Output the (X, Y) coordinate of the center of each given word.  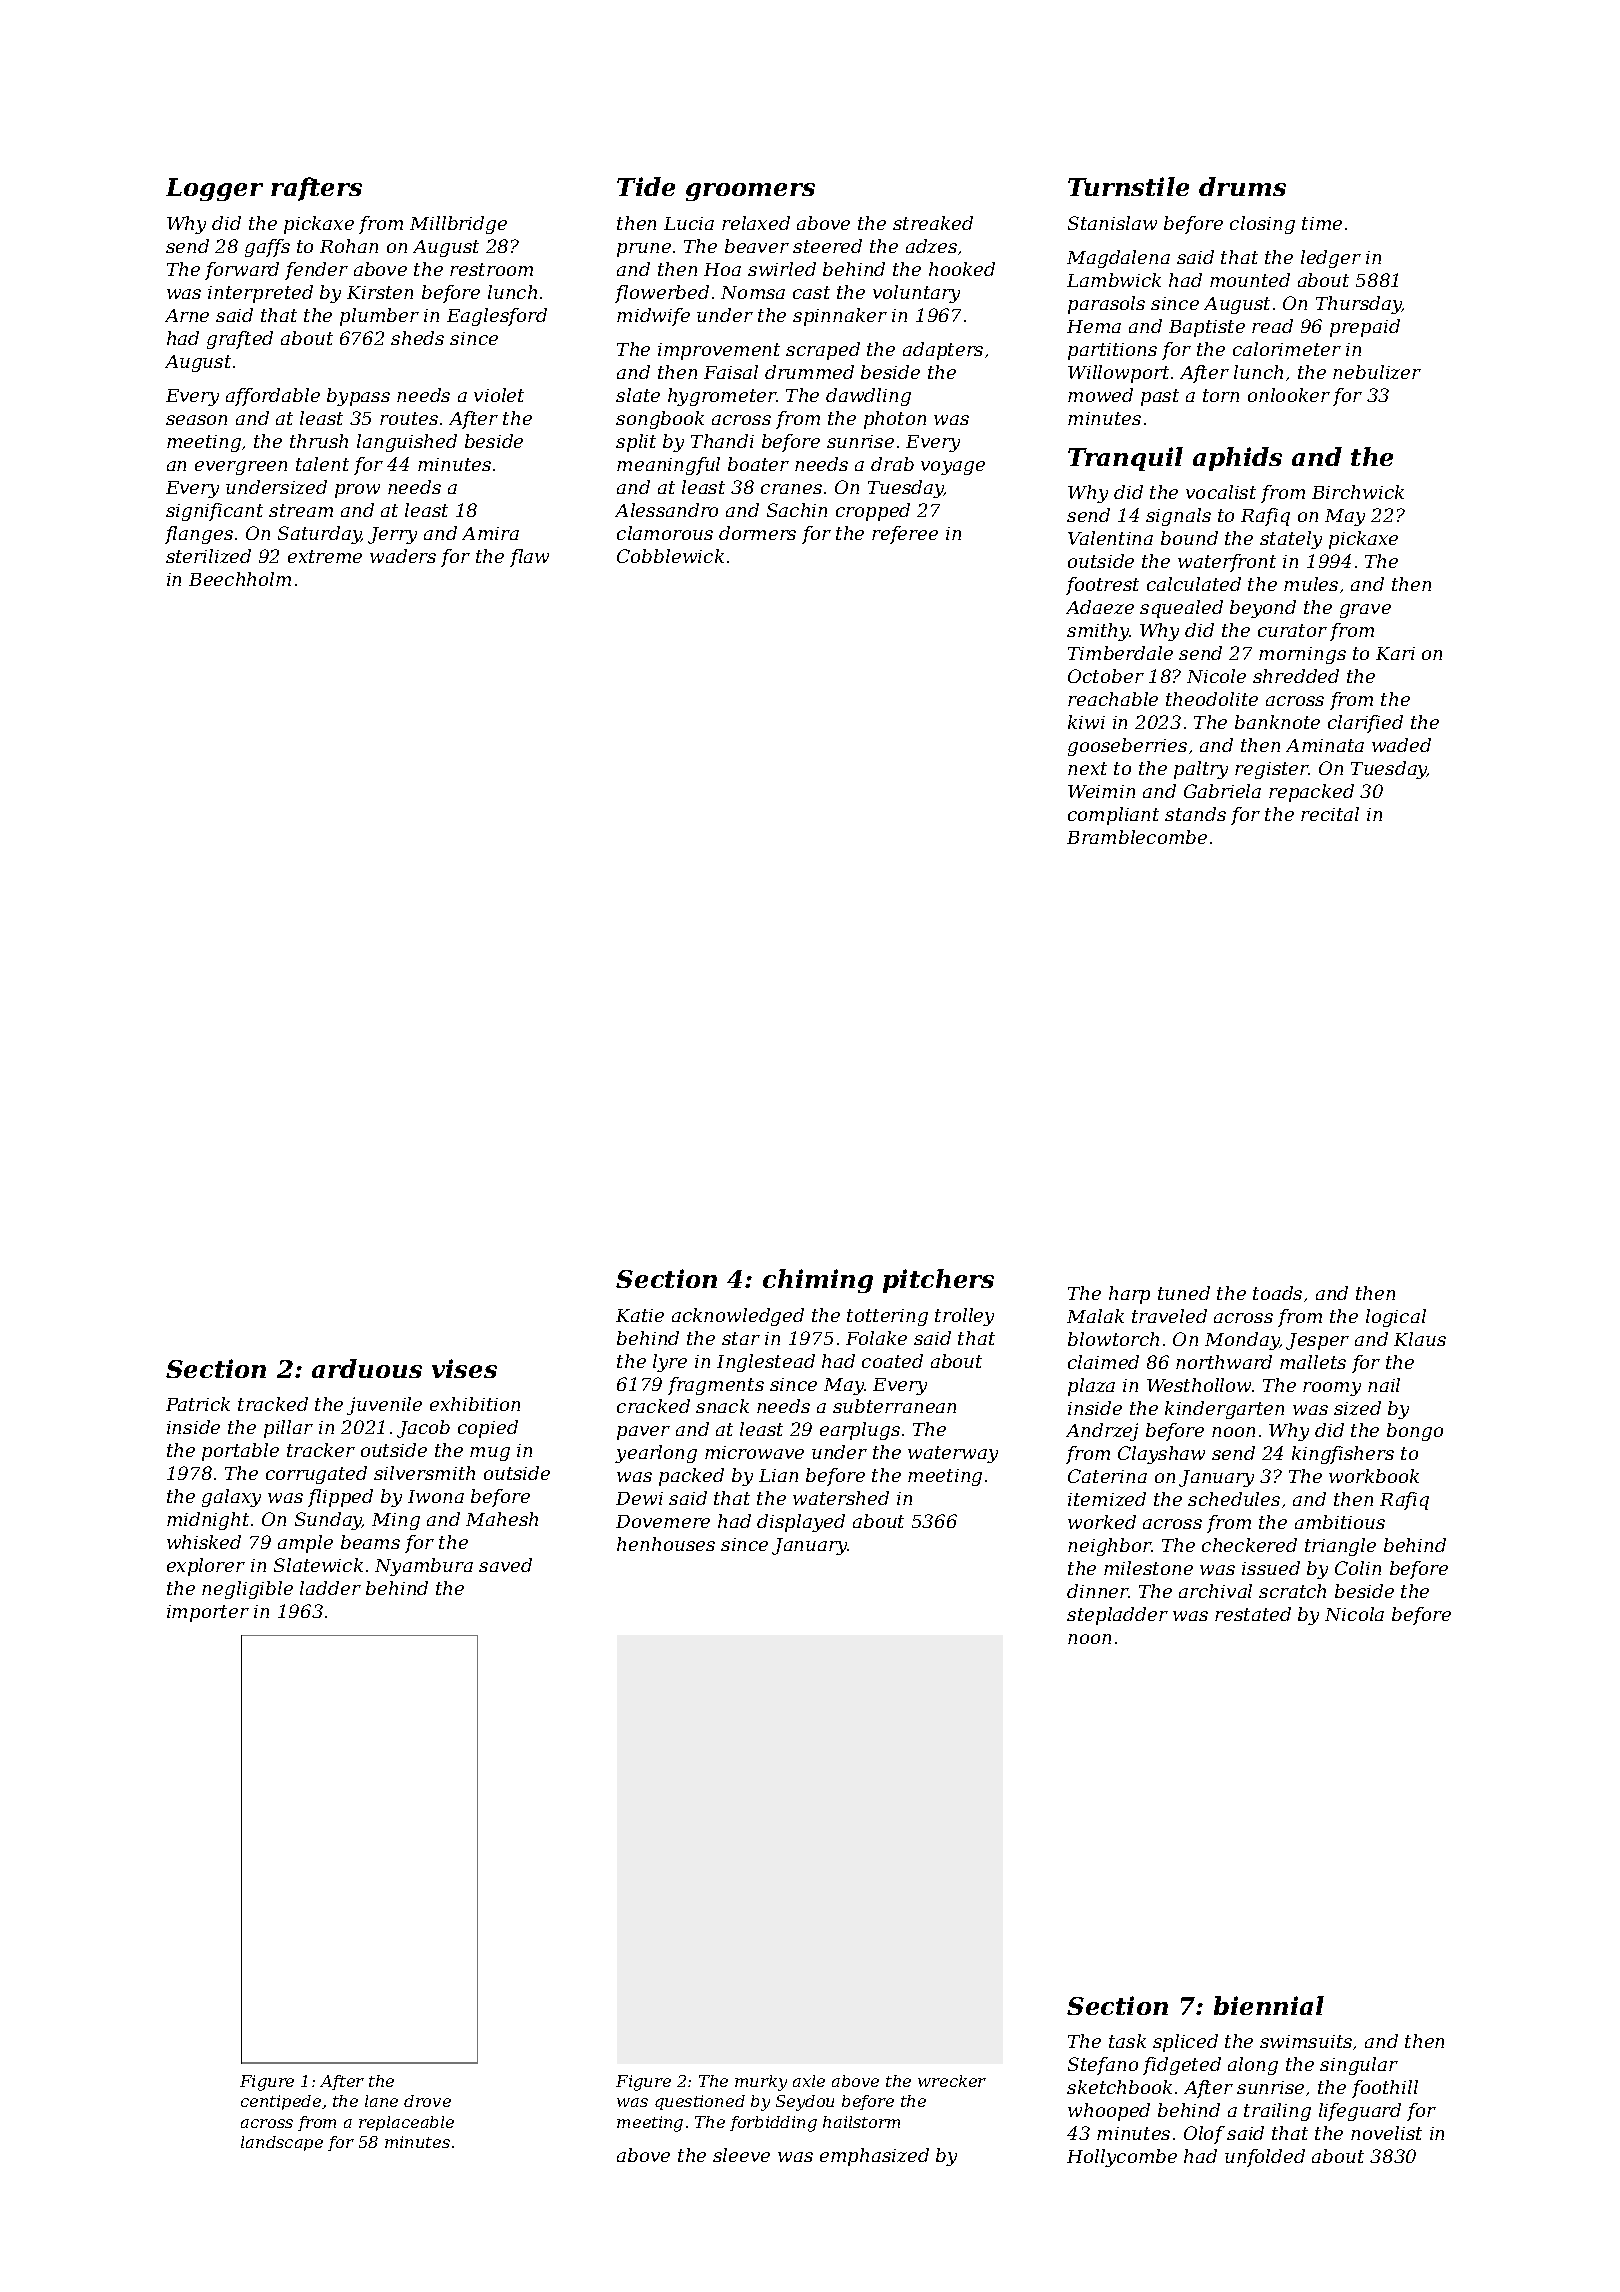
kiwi (1086, 722)
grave (1365, 611)
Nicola (1354, 1614)
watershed (841, 1498)
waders (403, 556)
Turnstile (1128, 186)
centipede (281, 2102)
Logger (214, 189)
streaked (933, 223)
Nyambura (424, 1567)
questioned (700, 2102)
